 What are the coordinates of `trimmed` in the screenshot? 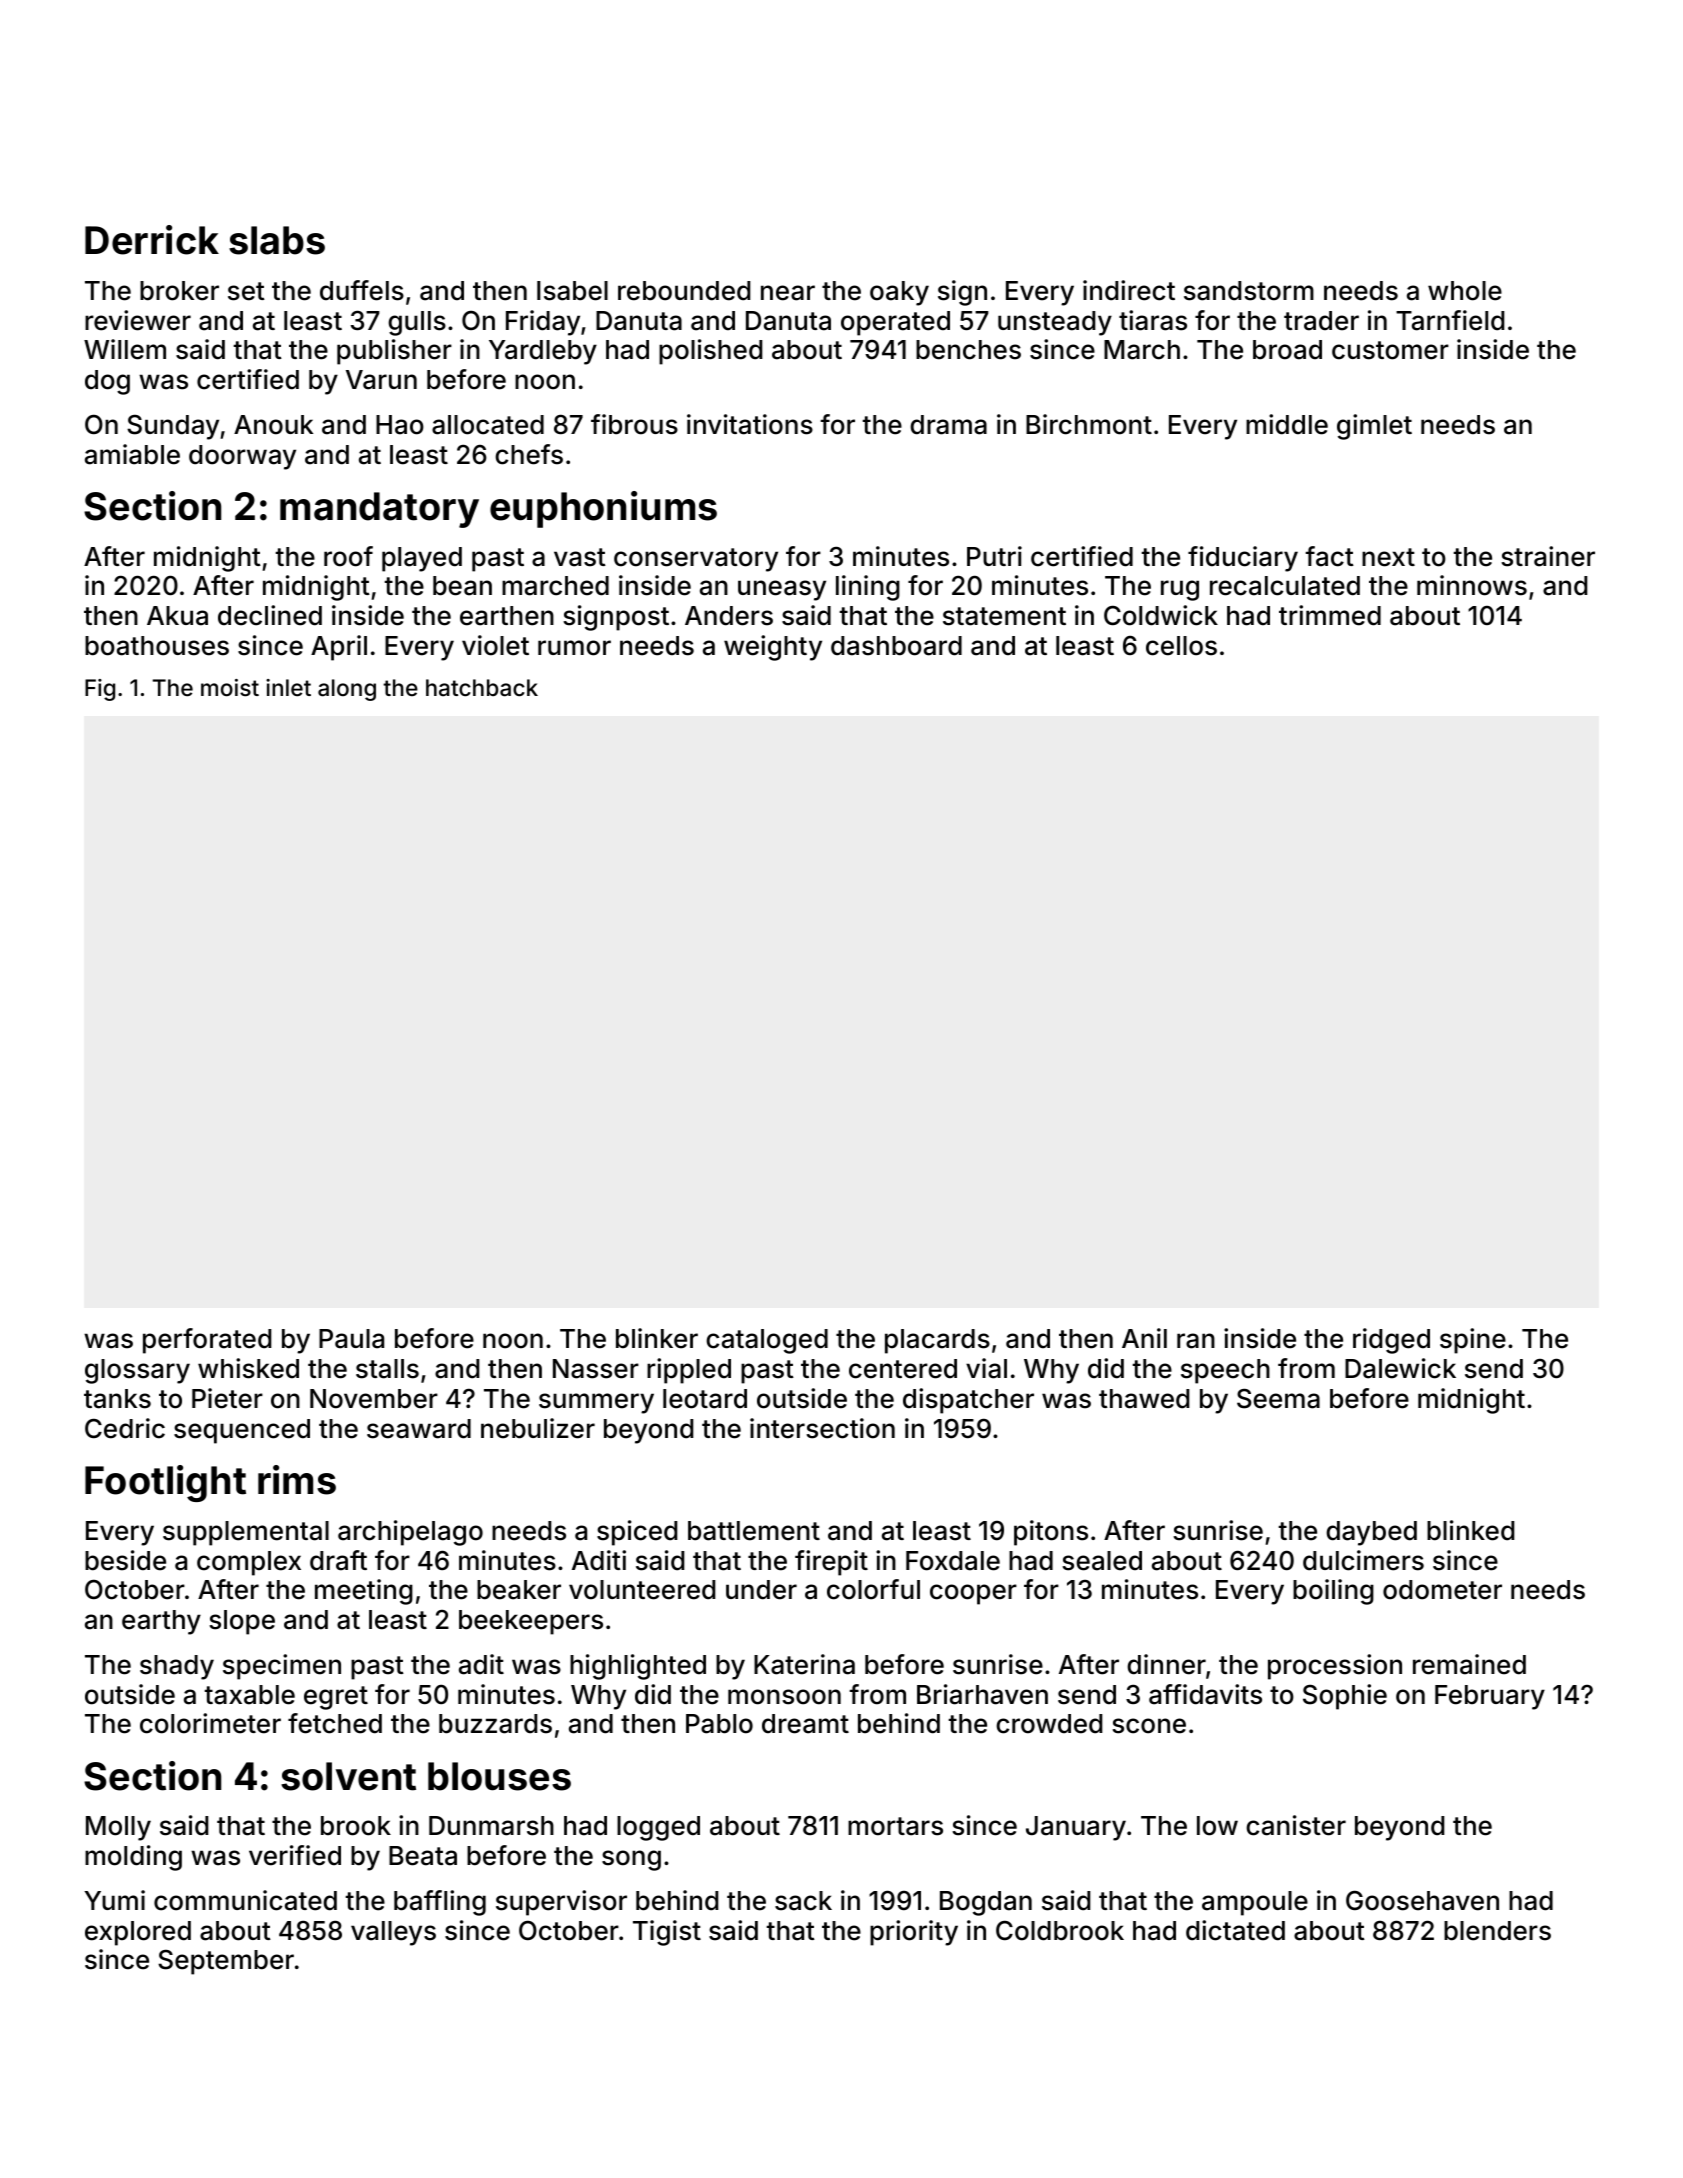 It's located at (1330, 615).
